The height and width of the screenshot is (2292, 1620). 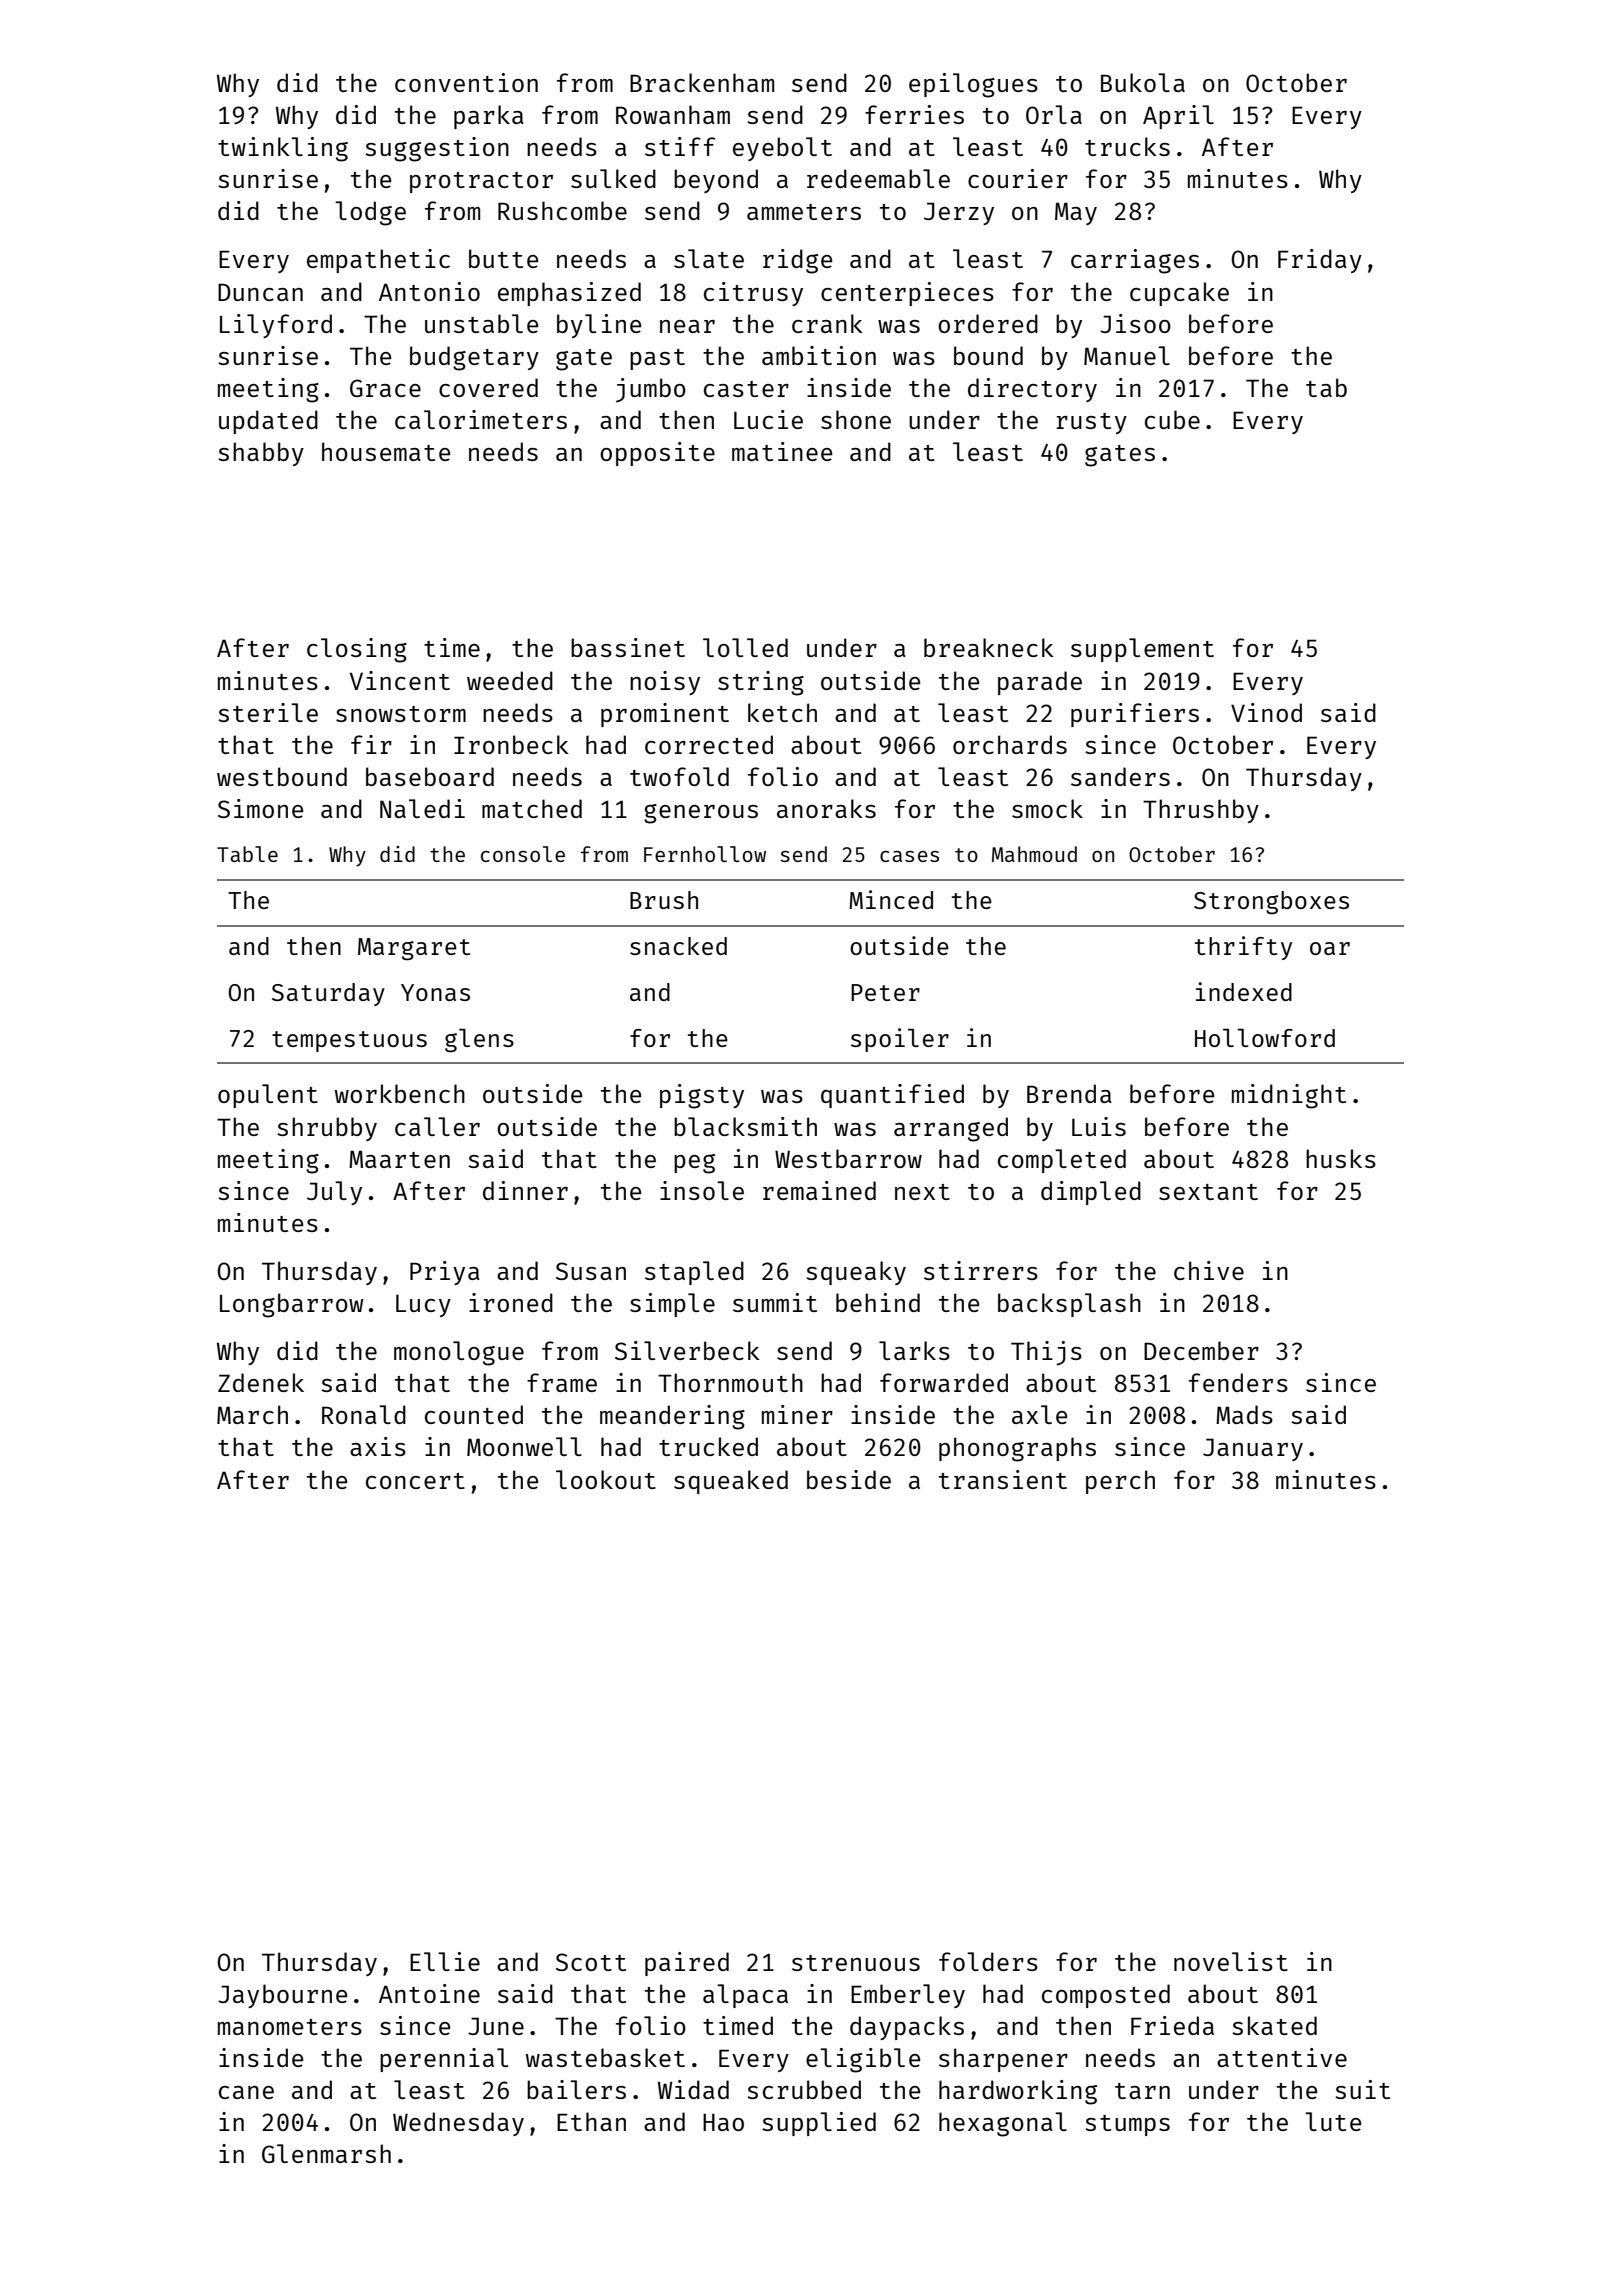 What do you see at coordinates (1178, 117) in the screenshot?
I see `April` at bounding box center [1178, 117].
